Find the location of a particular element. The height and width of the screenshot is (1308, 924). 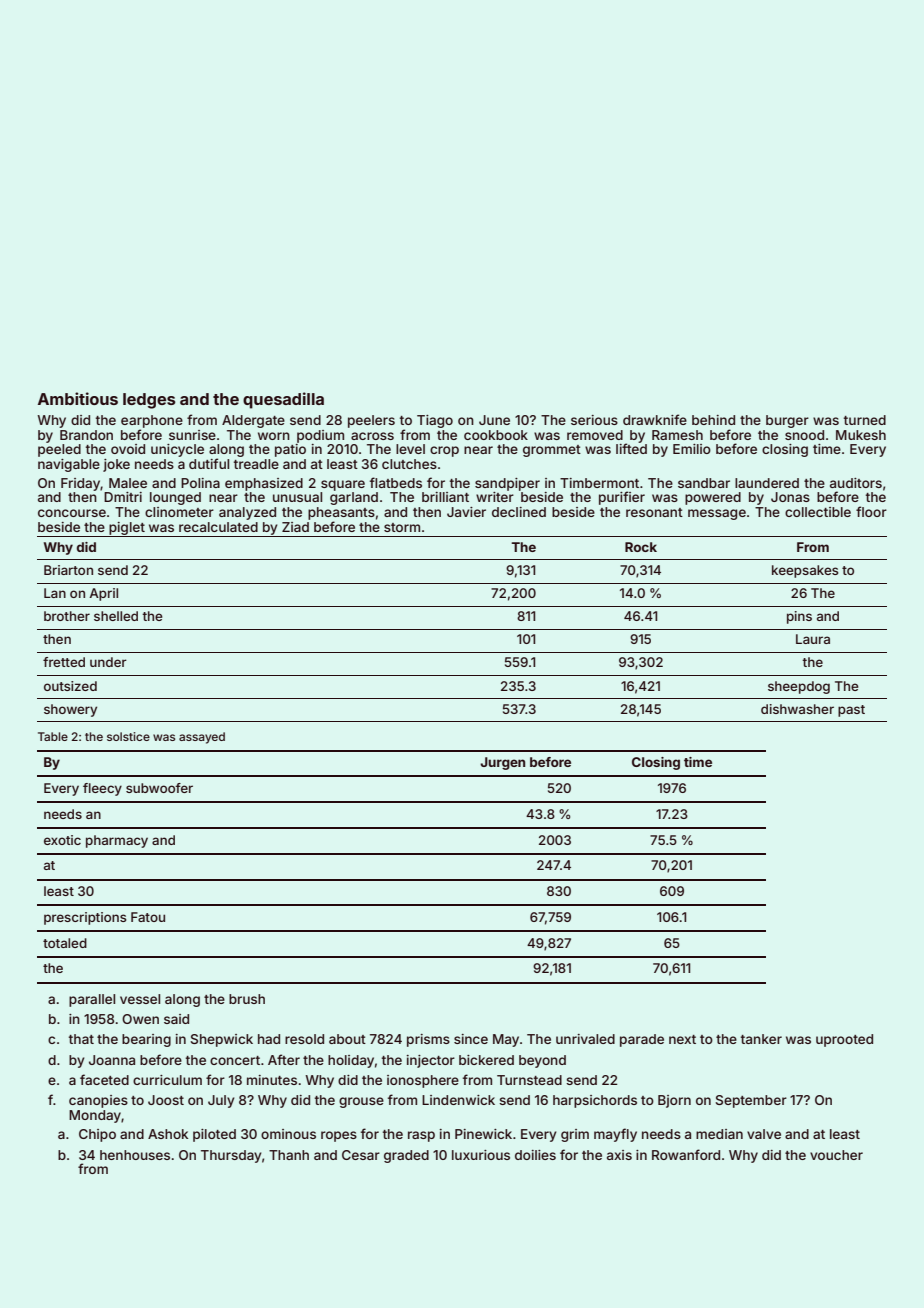

Ambitious is located at coordinates (78, 398).
